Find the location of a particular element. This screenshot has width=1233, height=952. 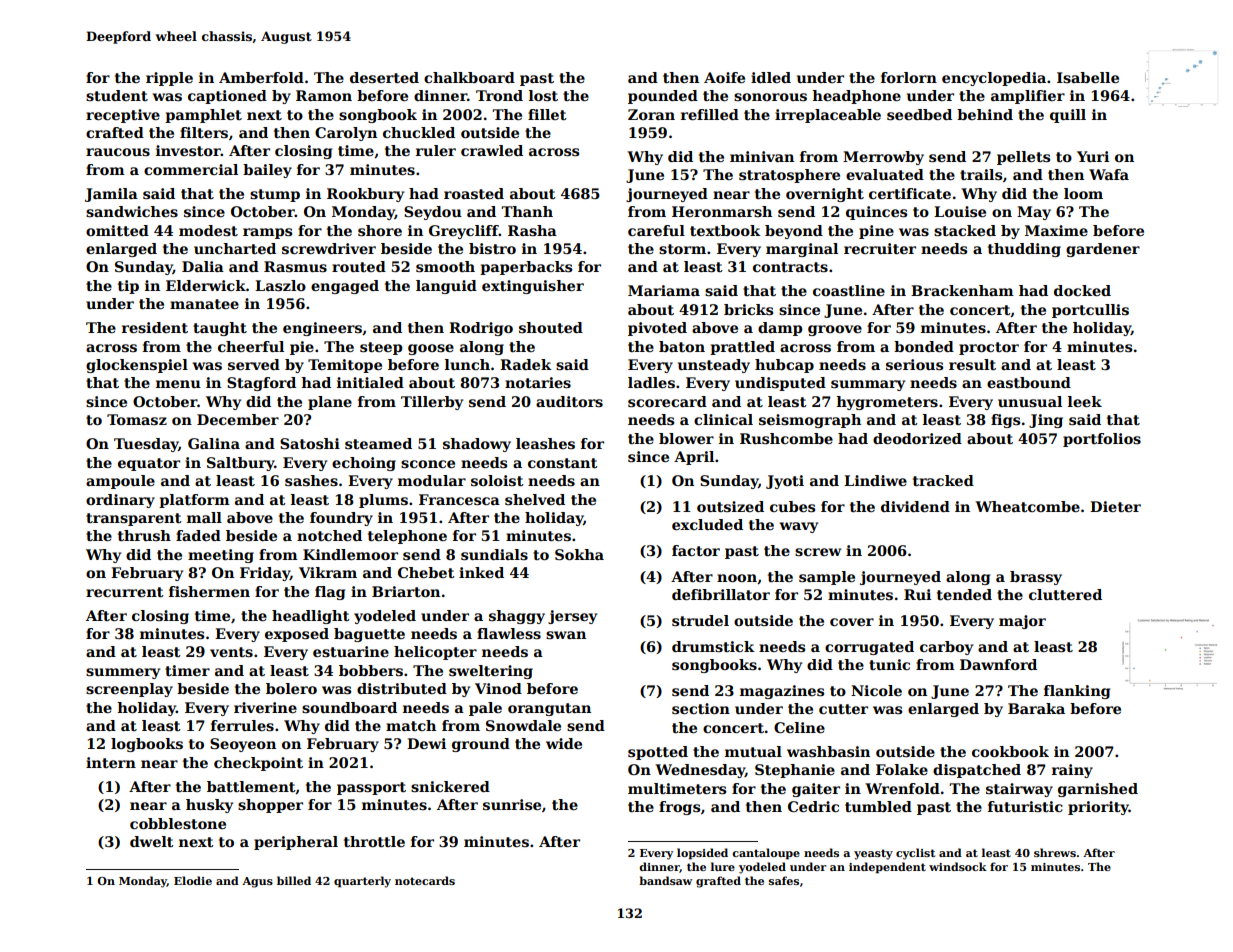

Elodie is located at coordinates (193, 880).
